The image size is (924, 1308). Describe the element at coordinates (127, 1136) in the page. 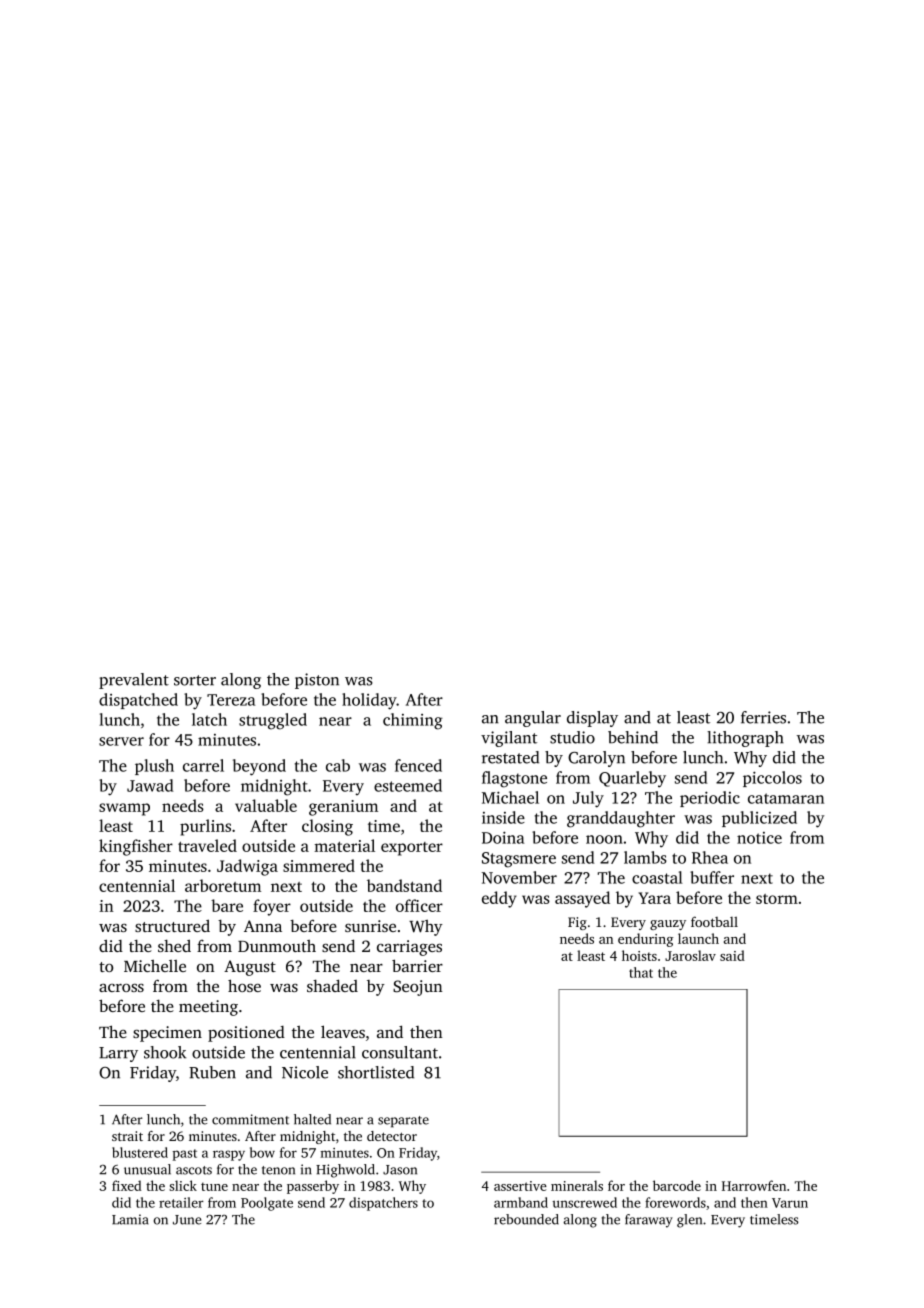

I see `strait` at that location.
